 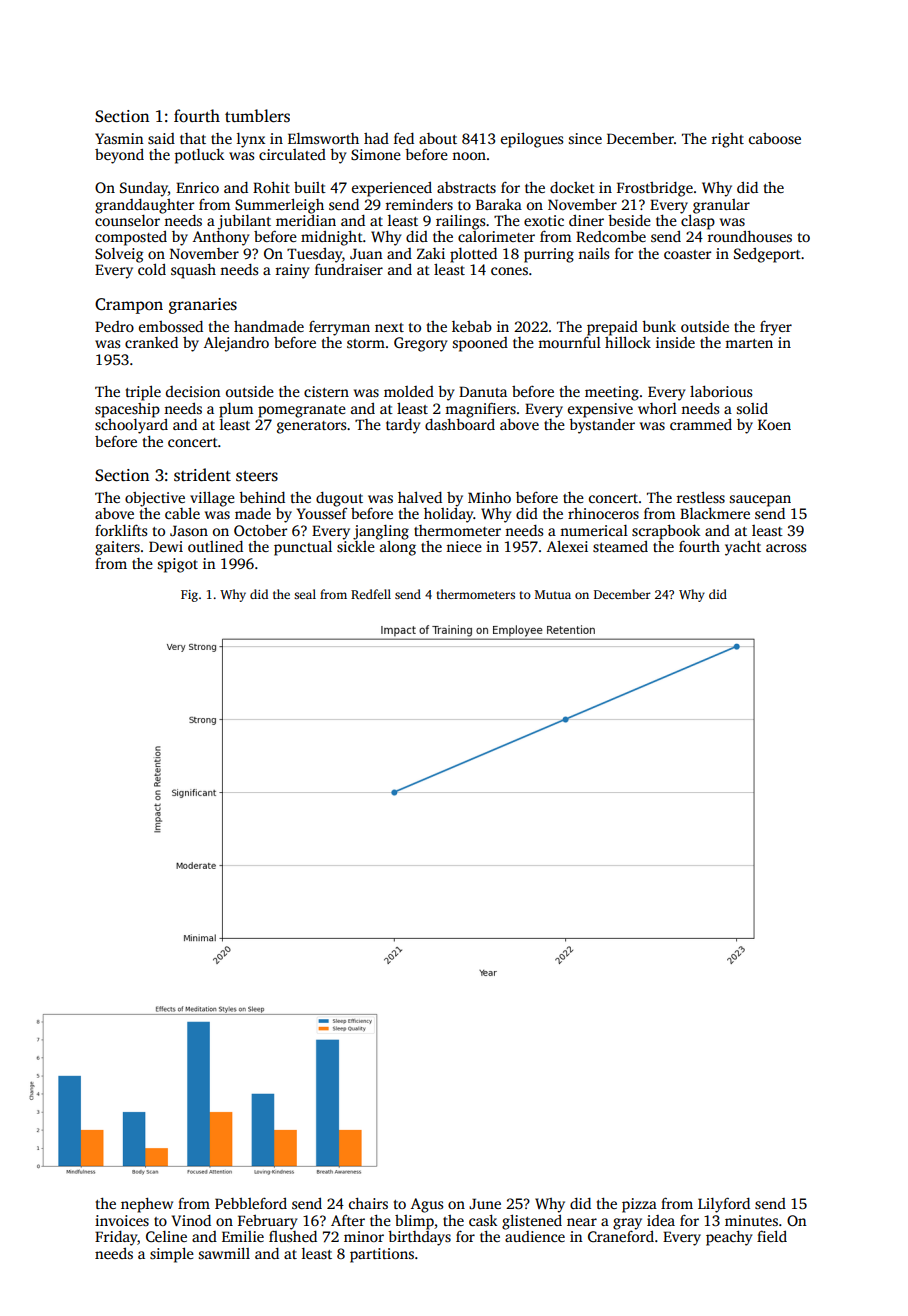 I want to click on niece, so click(x=464, y=546).
